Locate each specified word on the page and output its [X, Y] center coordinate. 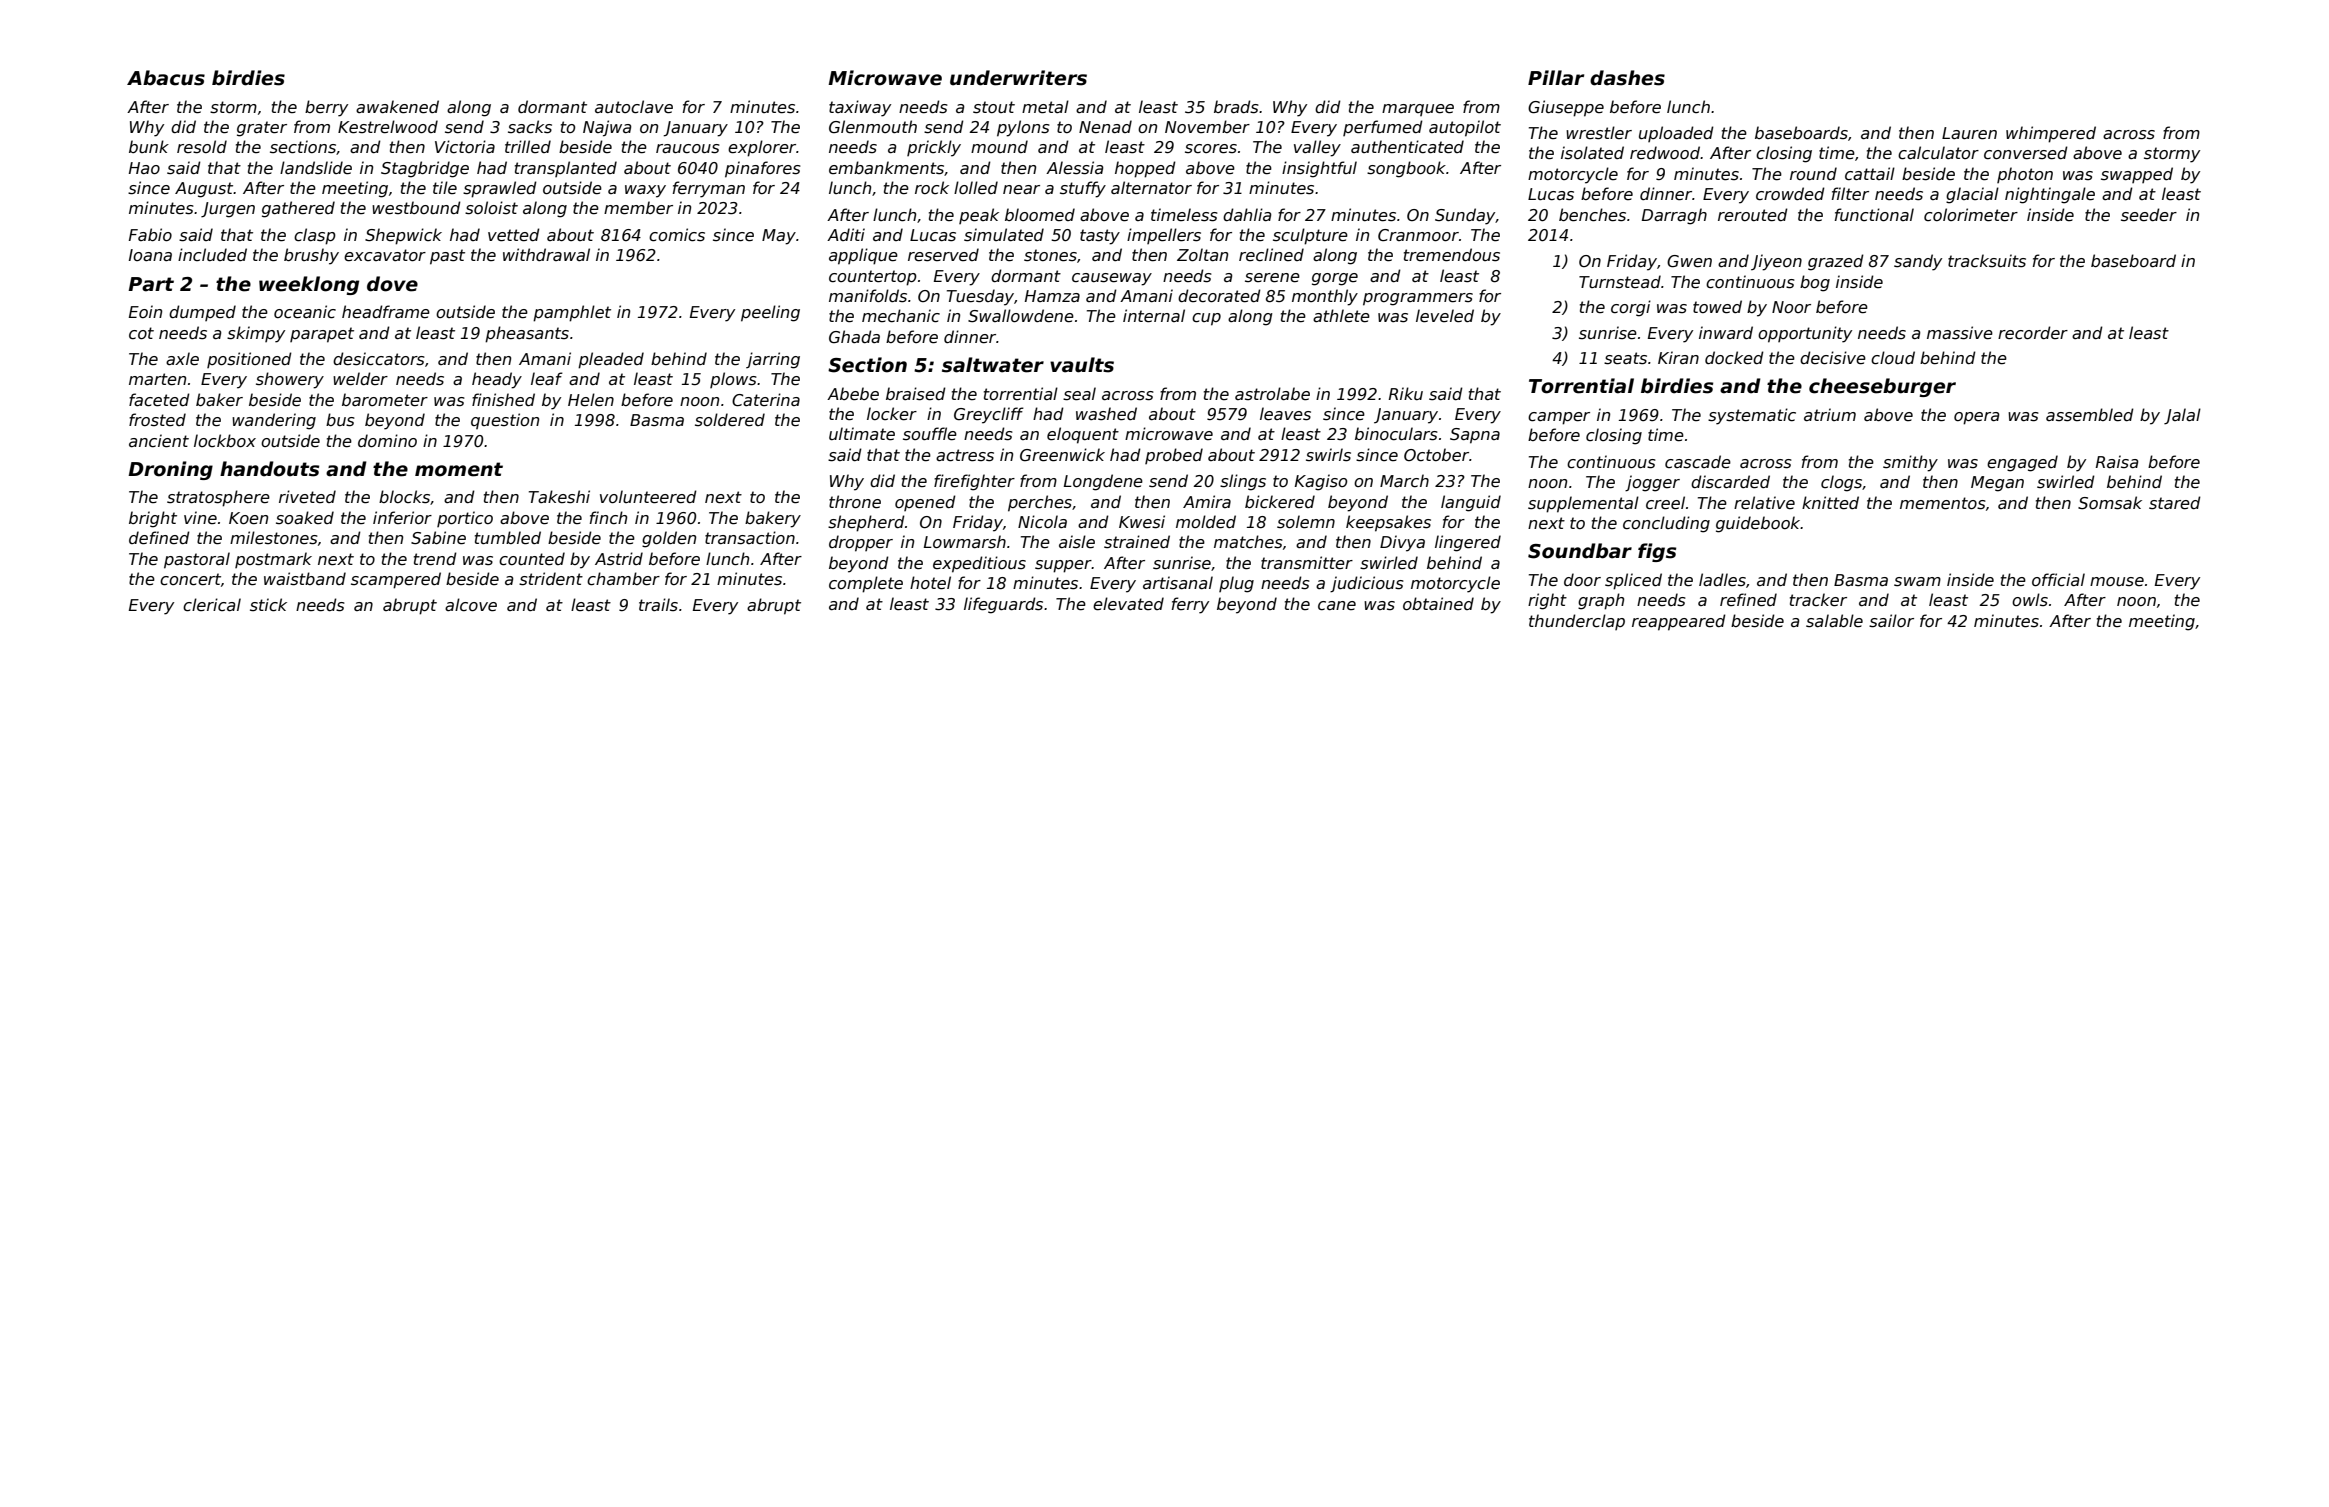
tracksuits [1987, 261]
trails [658, 604]
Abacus [166, 78]
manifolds [868, 296]
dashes [1627, 78]
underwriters [1018, 78]
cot [141, 333]
